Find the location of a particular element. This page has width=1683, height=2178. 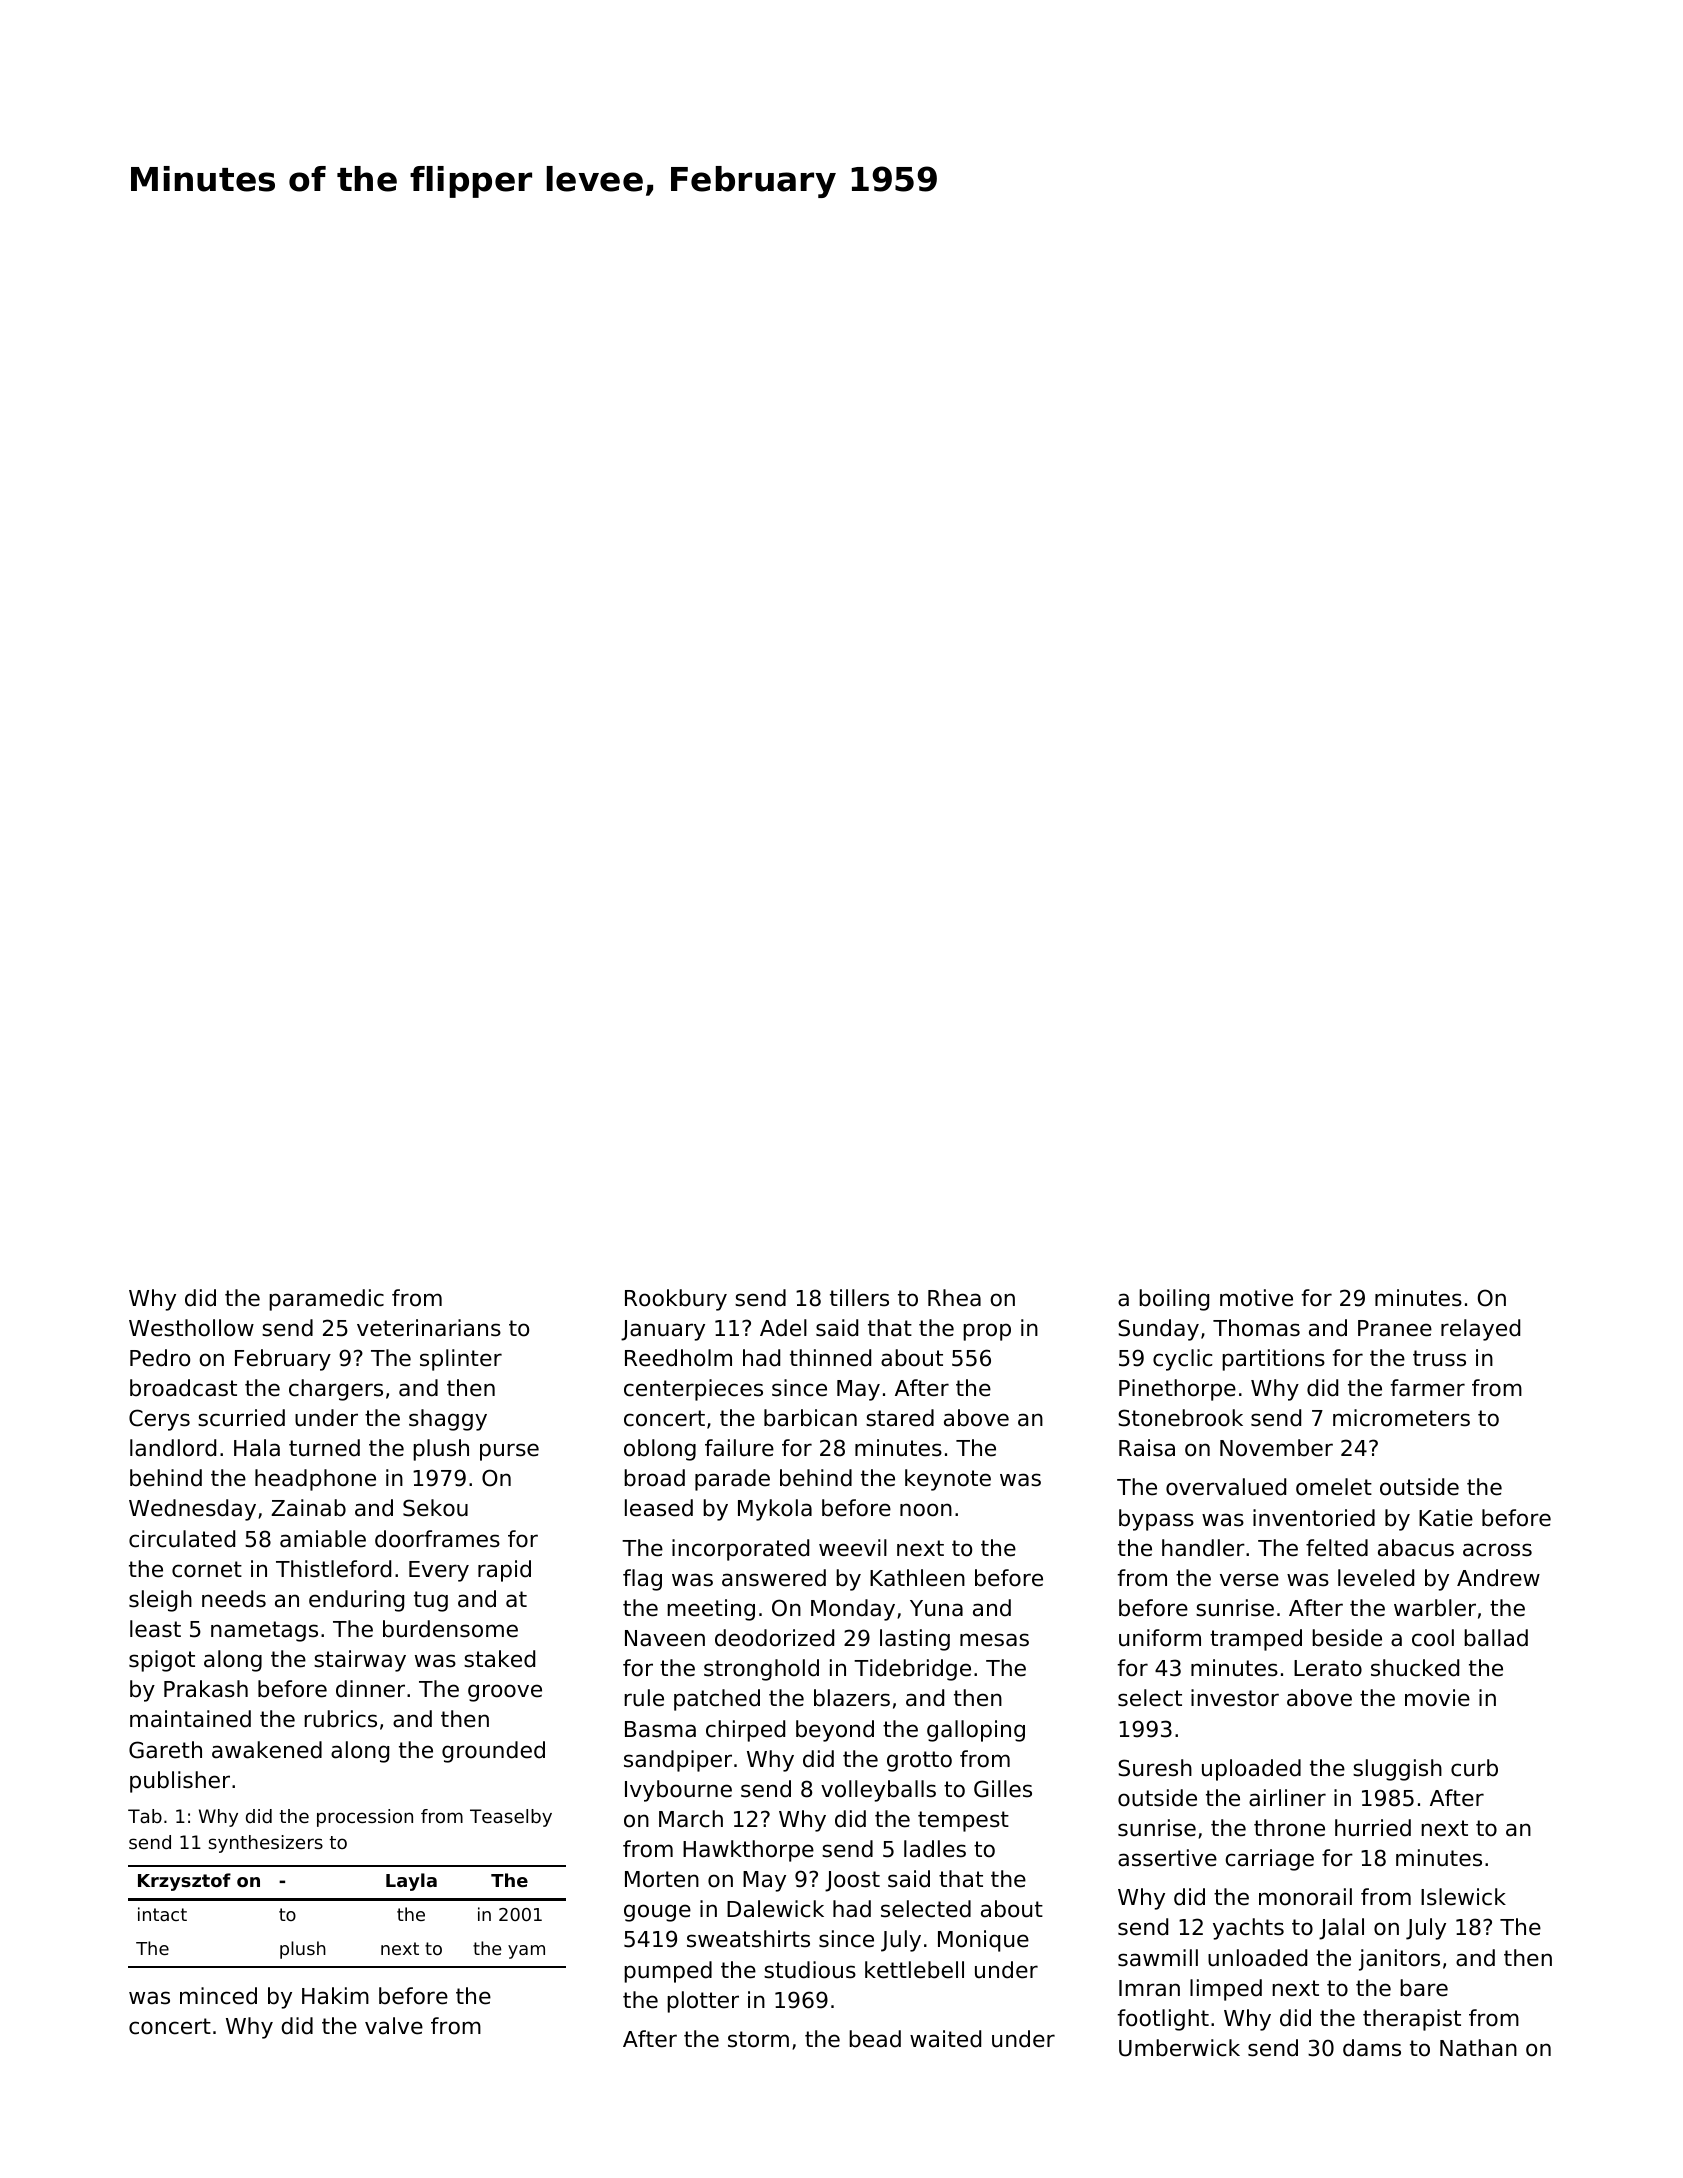

bead is located at coordinates (875, 2039).
